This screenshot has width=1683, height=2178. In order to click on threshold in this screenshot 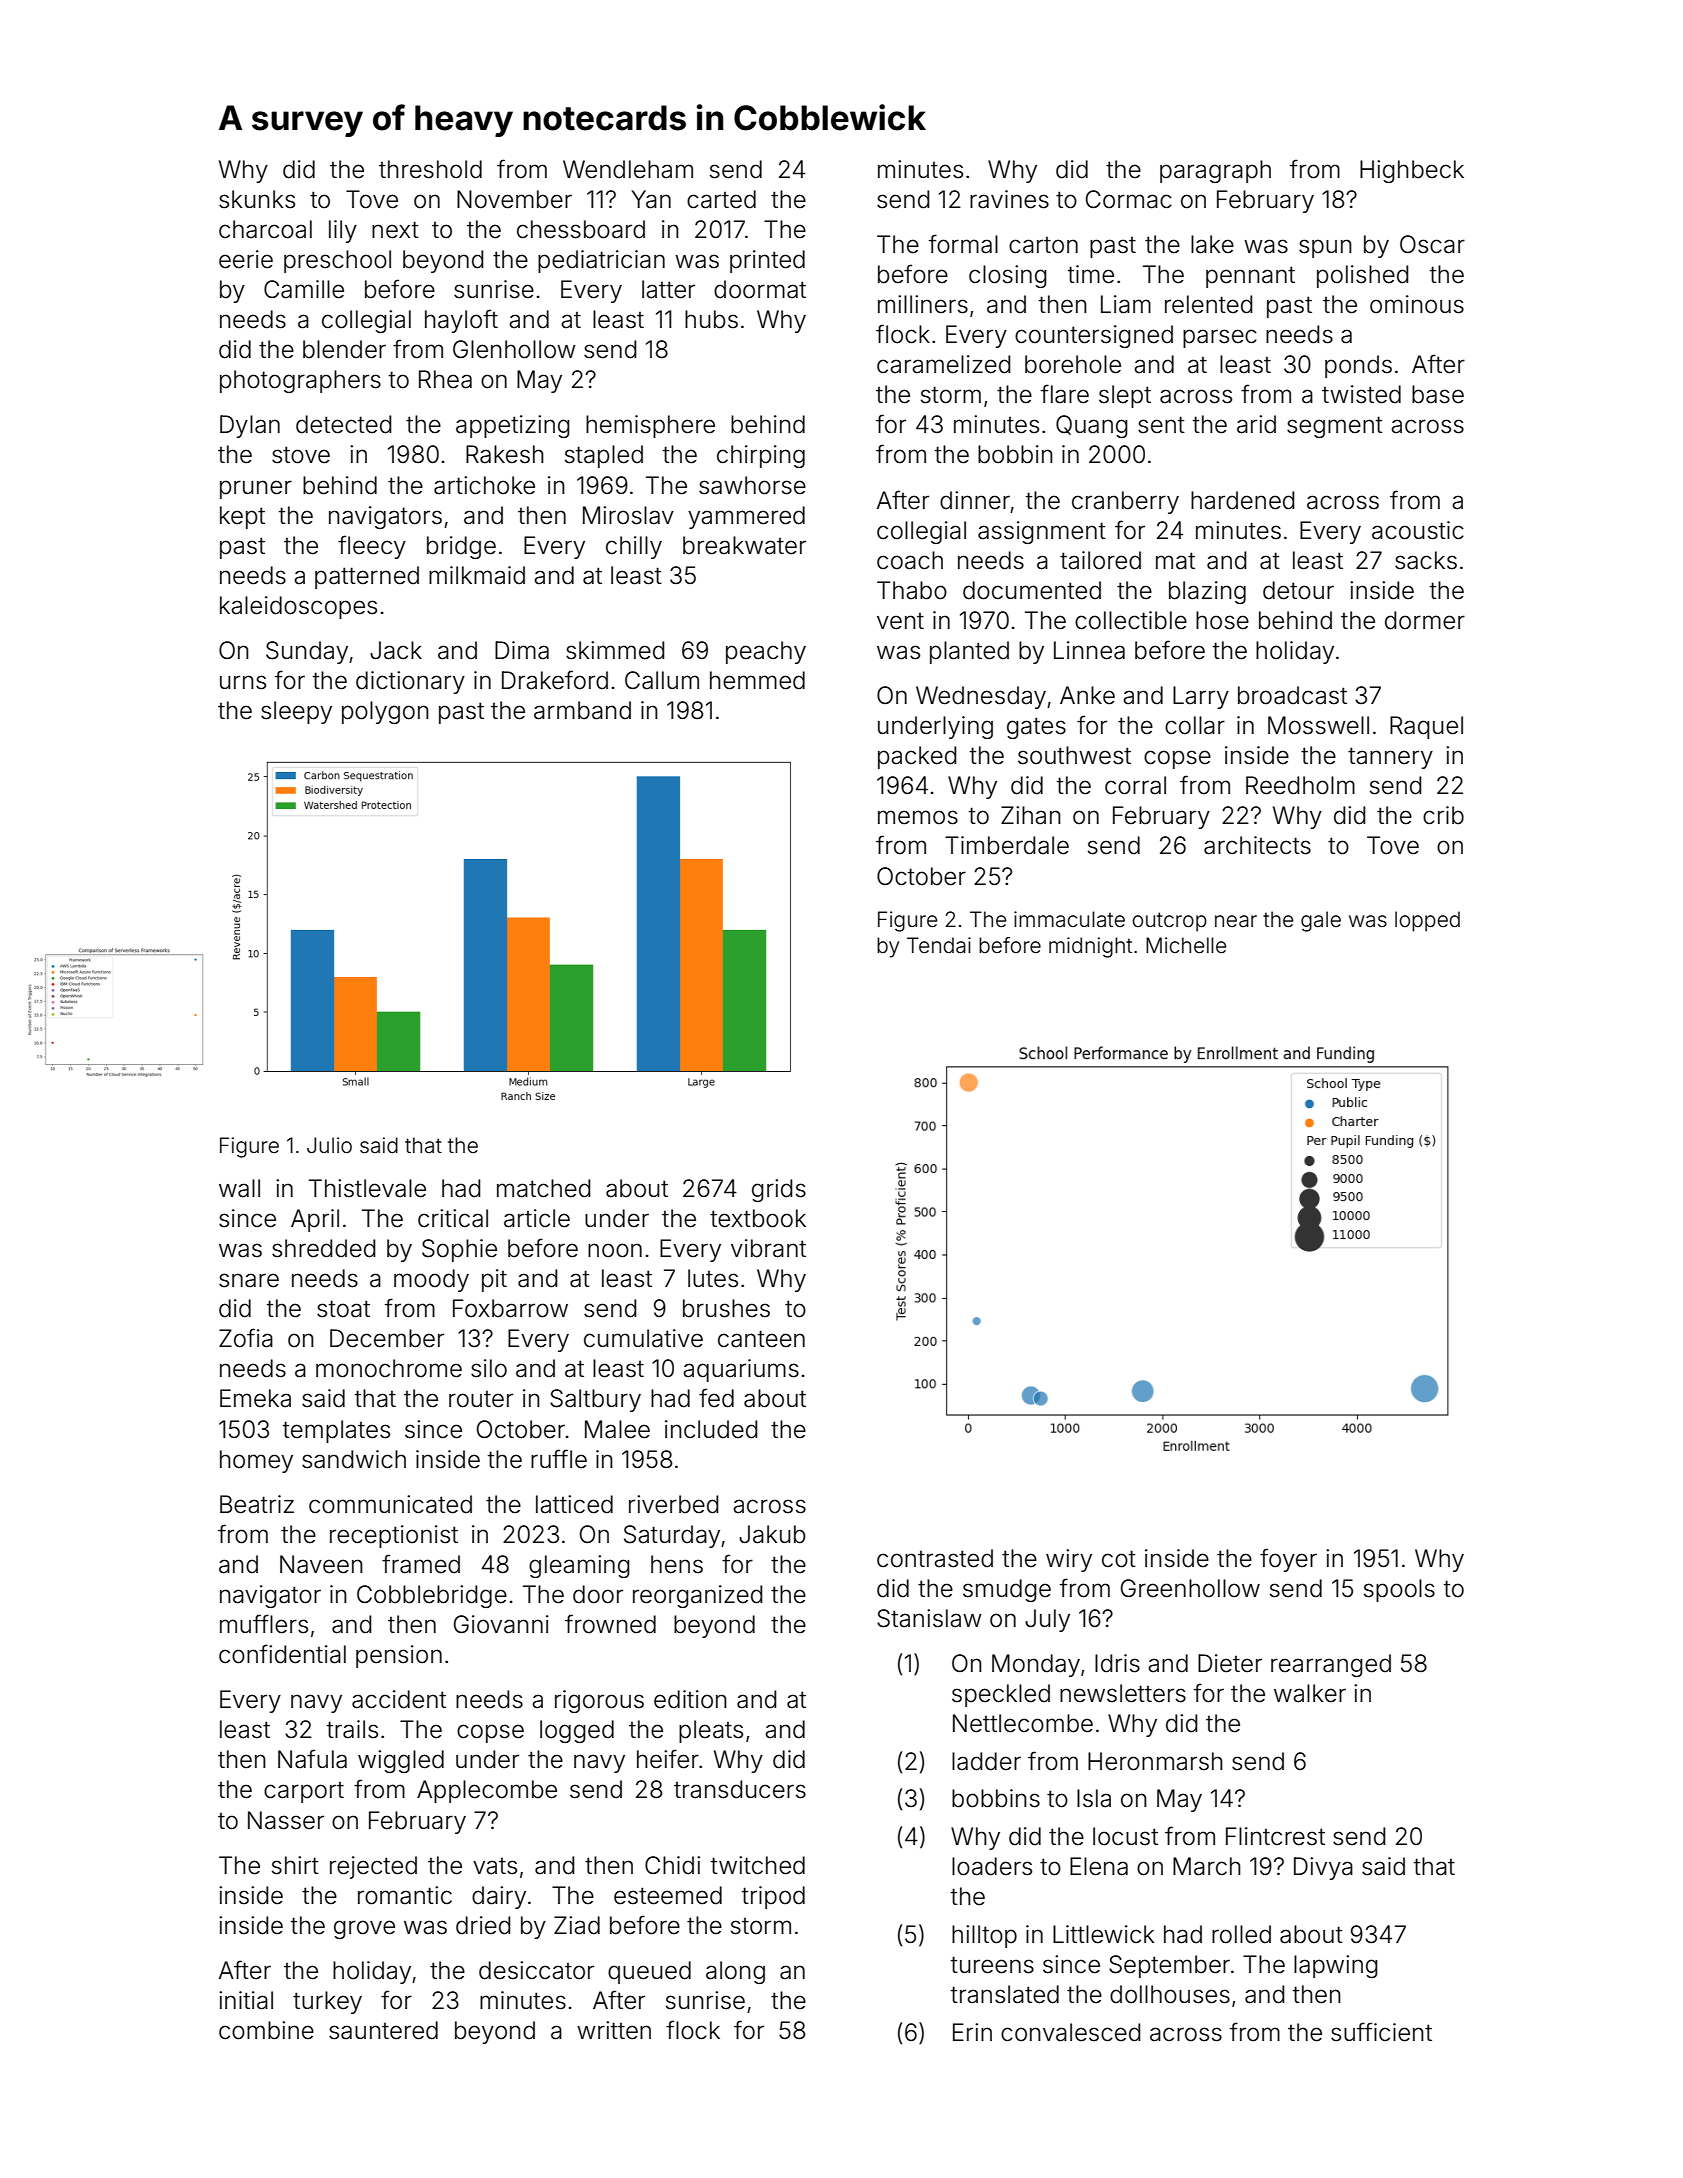, I will do `click(430, 169)`.
